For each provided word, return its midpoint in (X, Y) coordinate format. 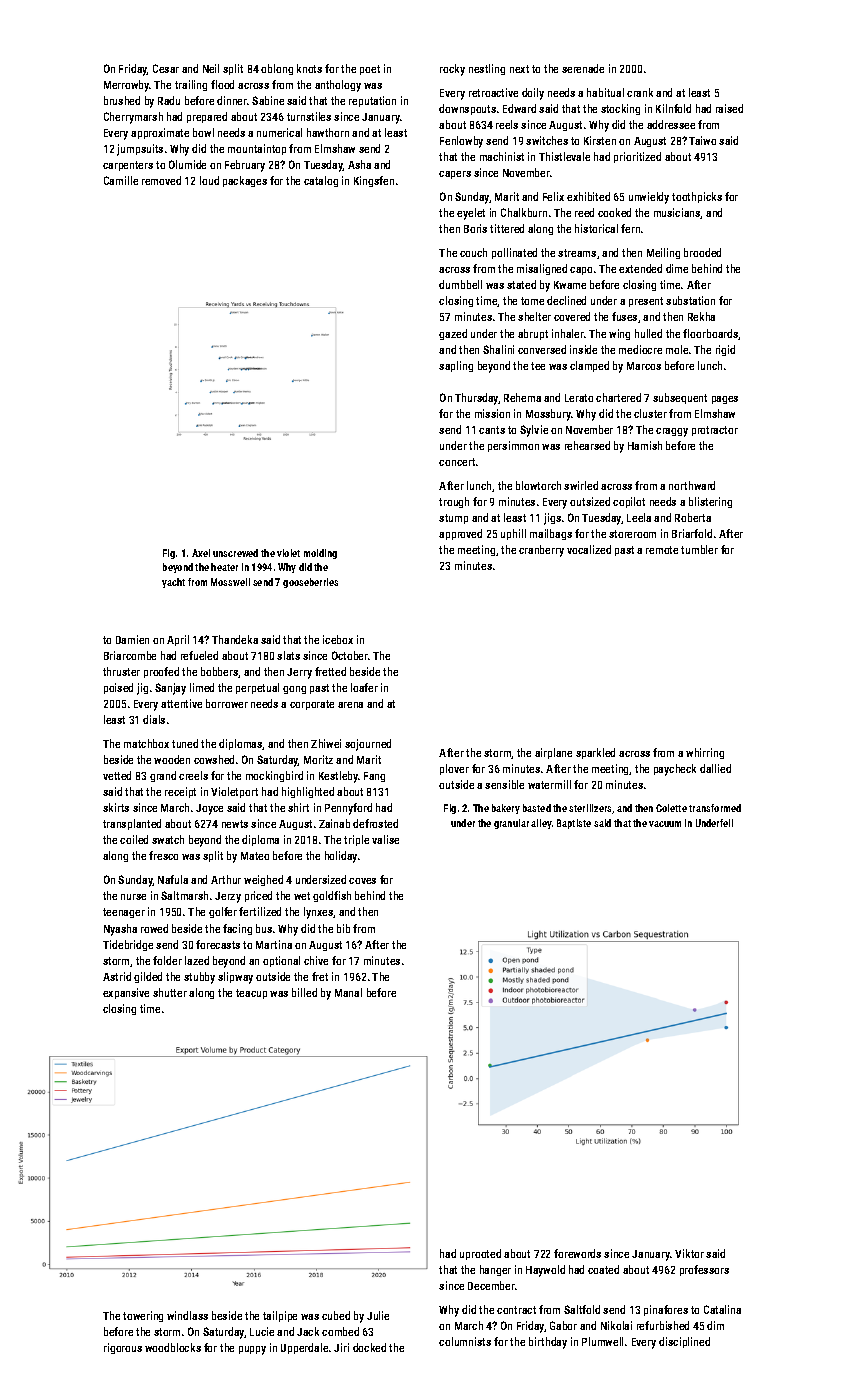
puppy (252, 1350)
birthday (548, 1343)
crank (640, 92)
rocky (452, 70)
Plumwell (602, 1341)
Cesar (166, 68)
